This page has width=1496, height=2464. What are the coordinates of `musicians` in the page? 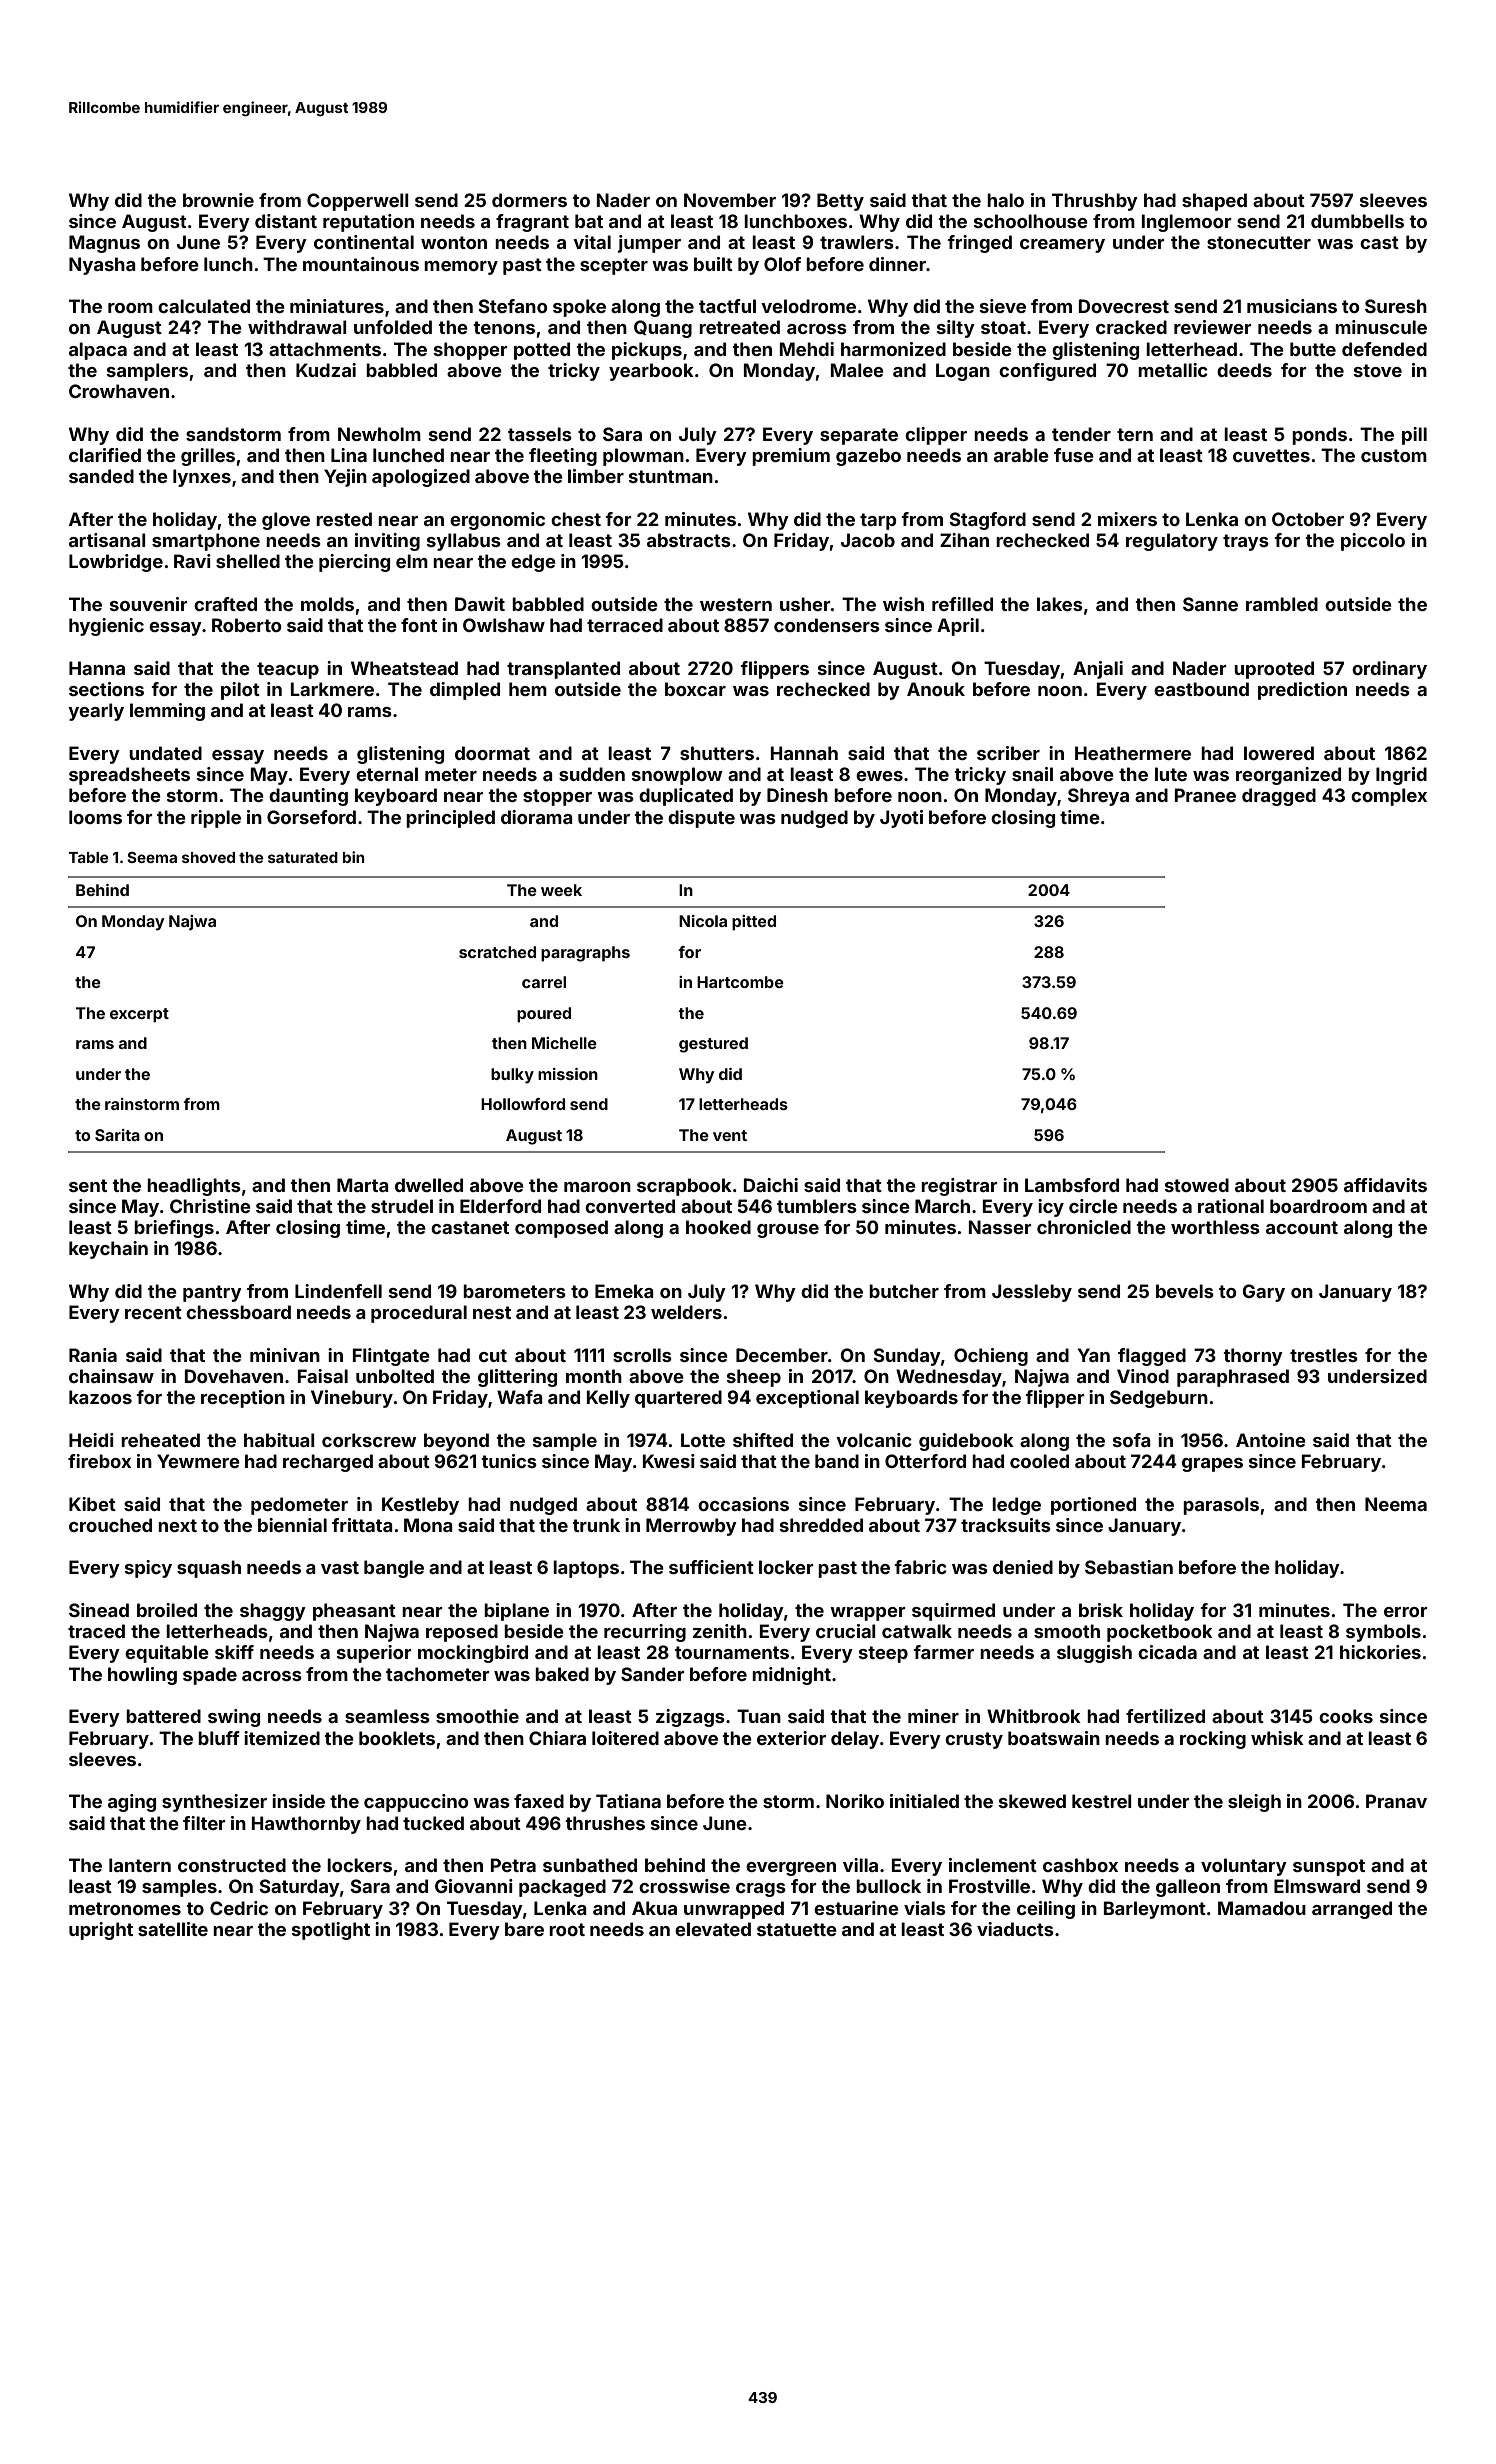 It's located at (1292, 306).
